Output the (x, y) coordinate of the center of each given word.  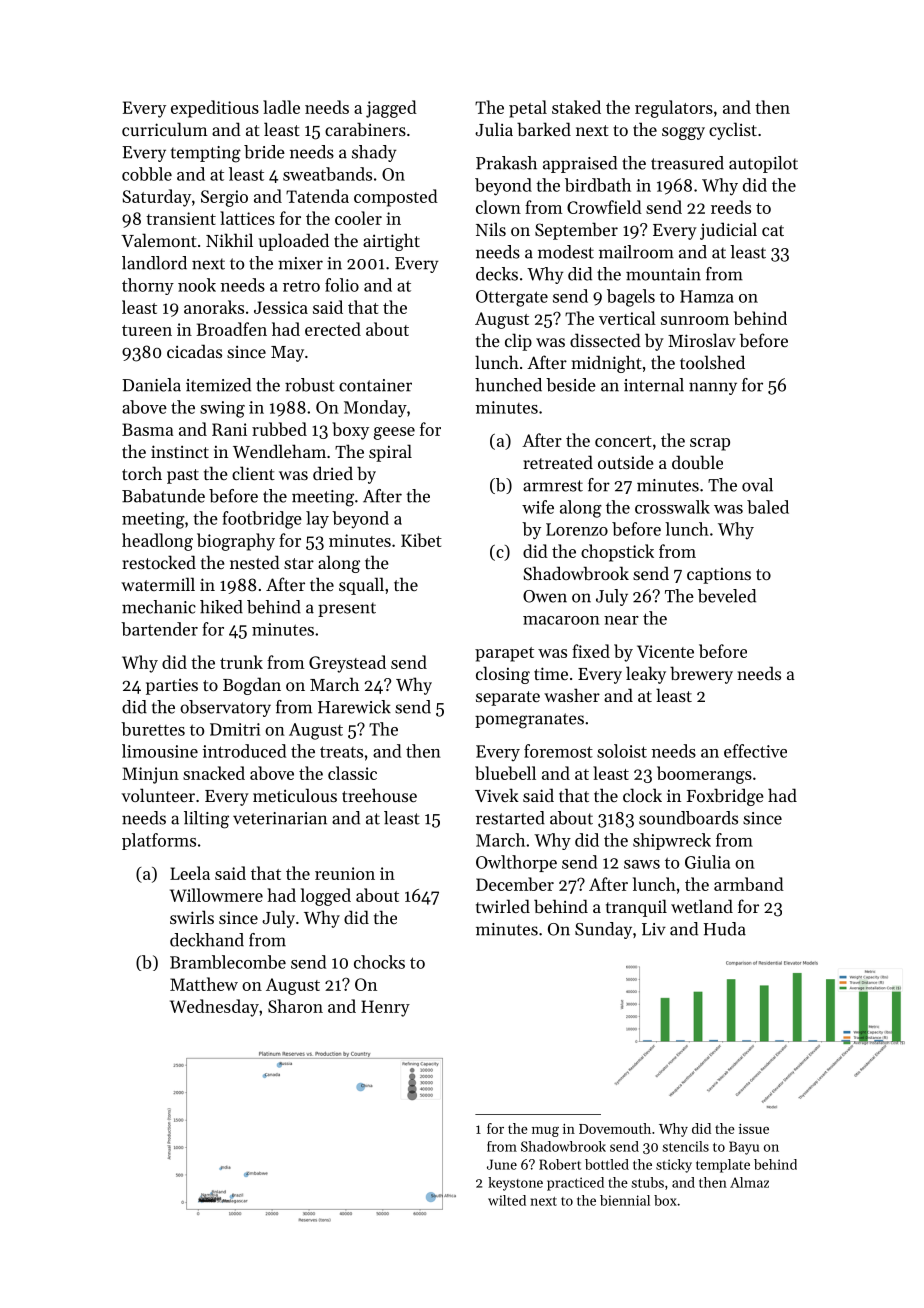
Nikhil (229, 240)
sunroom (695, 320)
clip (518, 342)
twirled (503, 906)
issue (754, 1129)
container (375, 385)
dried (333, 473)
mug (545, 1132)
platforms (159, 841)
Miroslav (702, 340)
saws (642, 864)
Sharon (295, 1006)
